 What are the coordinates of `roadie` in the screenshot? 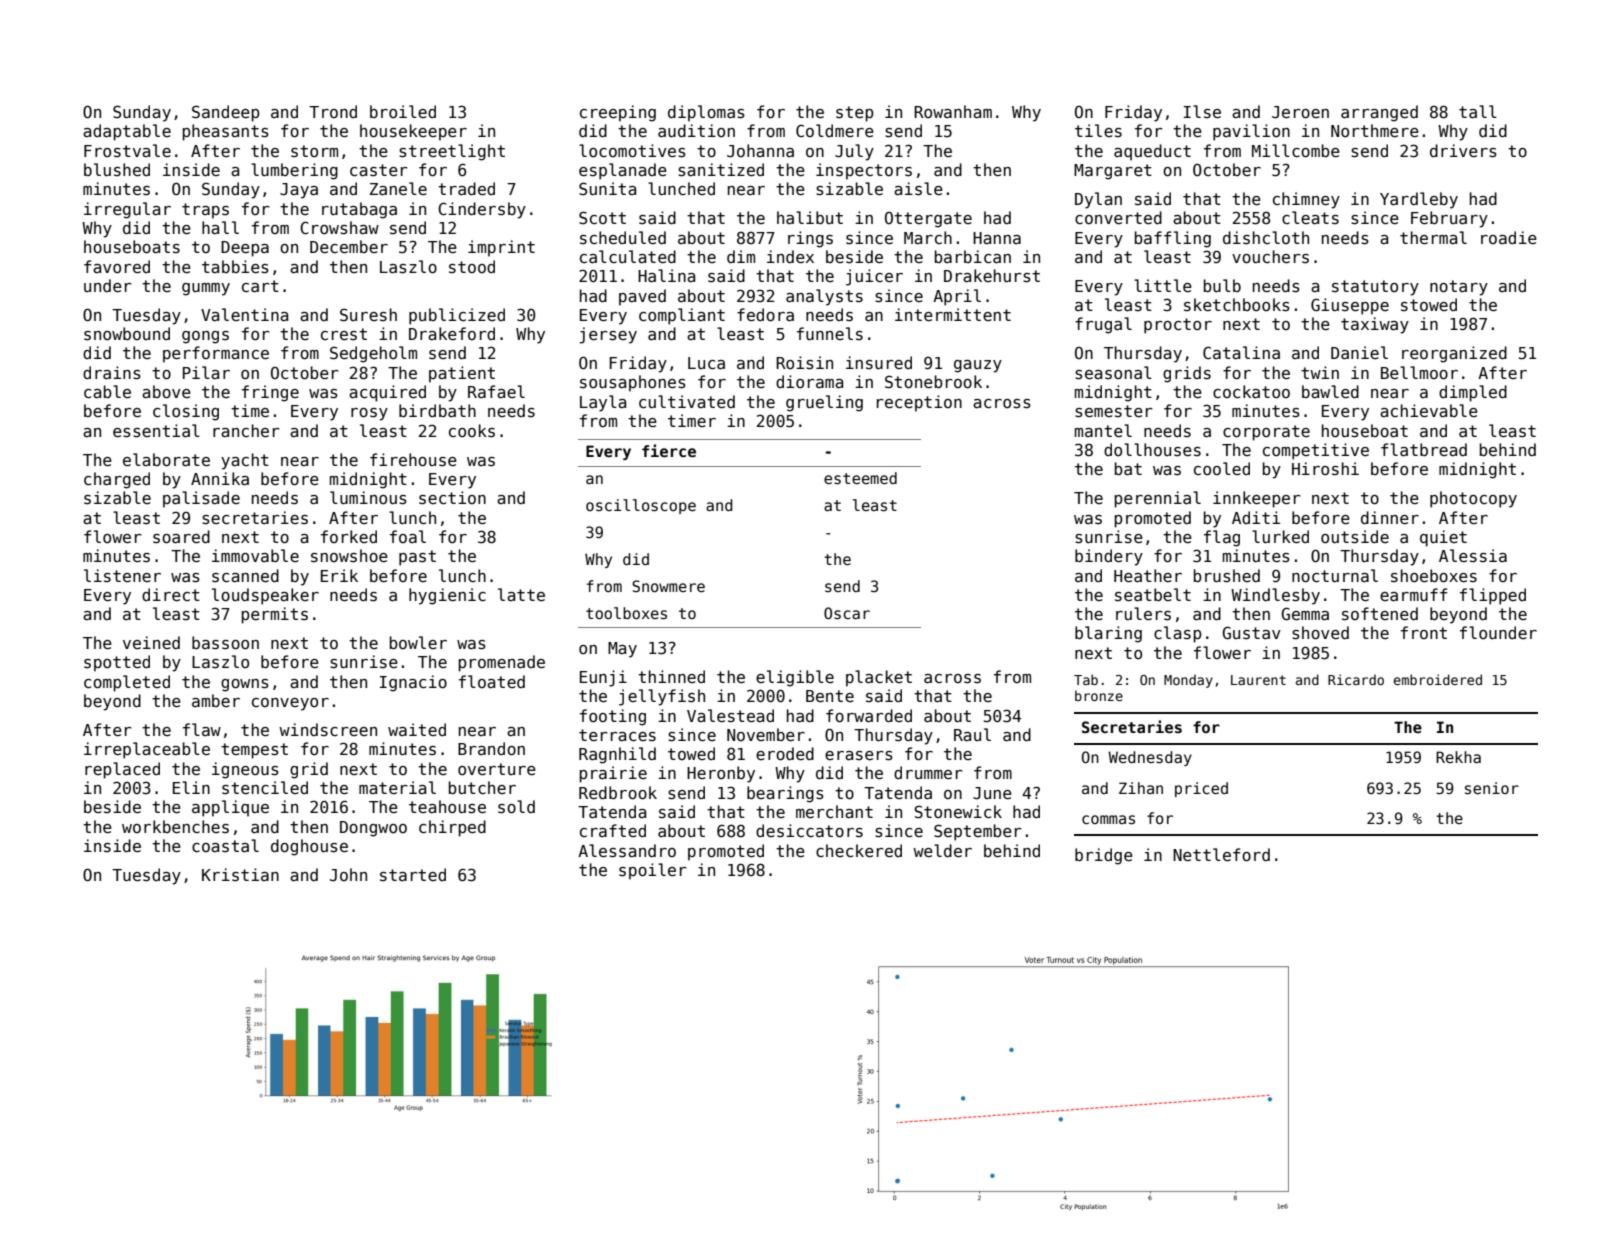 It's located at (1509, 237).
